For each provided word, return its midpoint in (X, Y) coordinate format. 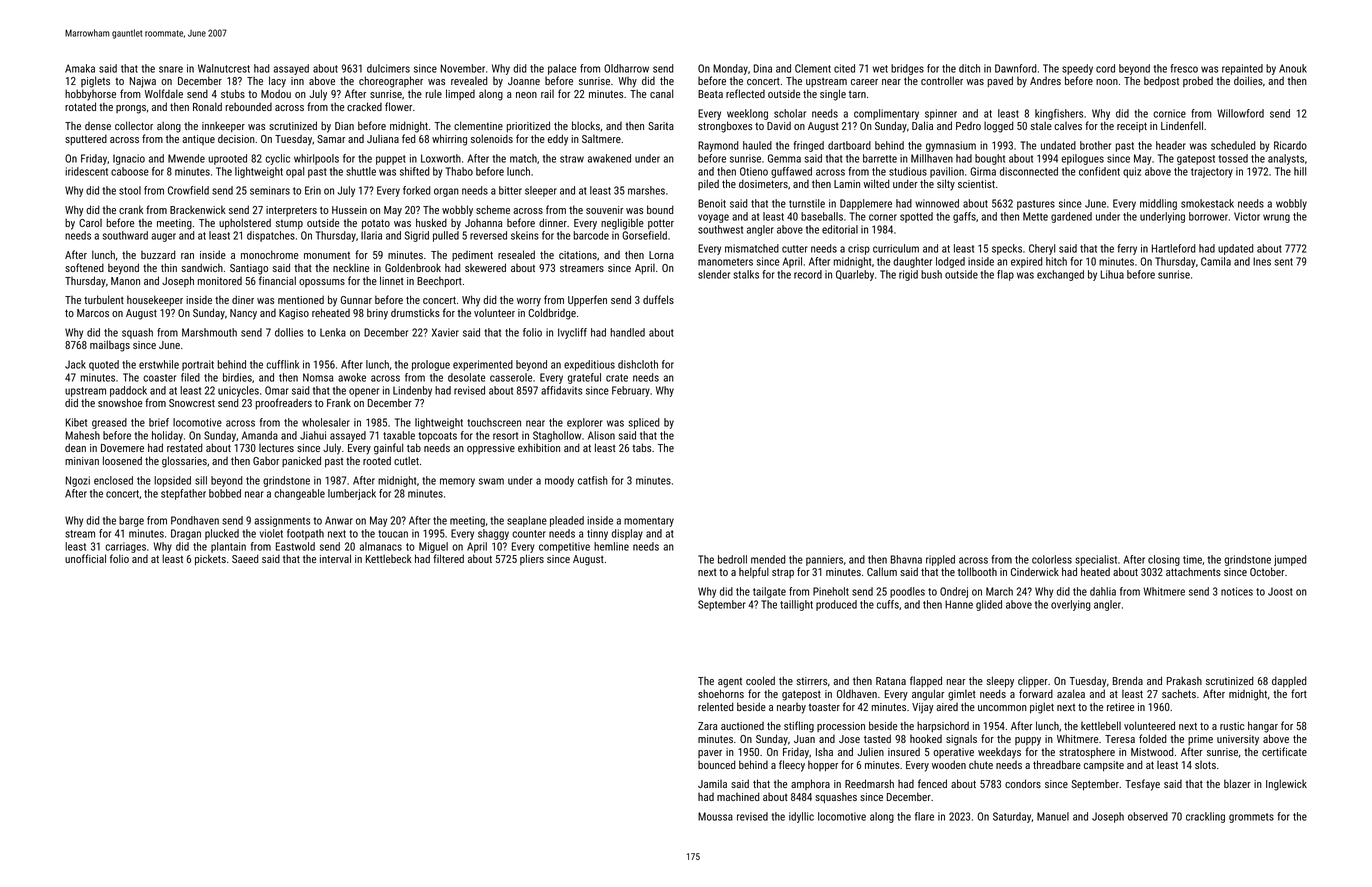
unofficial (85, 558)
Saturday (1012, 817)
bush (931, 274)
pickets (210, 560)
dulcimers (388, 68)
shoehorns (721, 693)
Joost (1280, 591)
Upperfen (587, 301)
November (463, 68)
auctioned (742, 726)
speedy (1077, 69)
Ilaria (371, 235)
